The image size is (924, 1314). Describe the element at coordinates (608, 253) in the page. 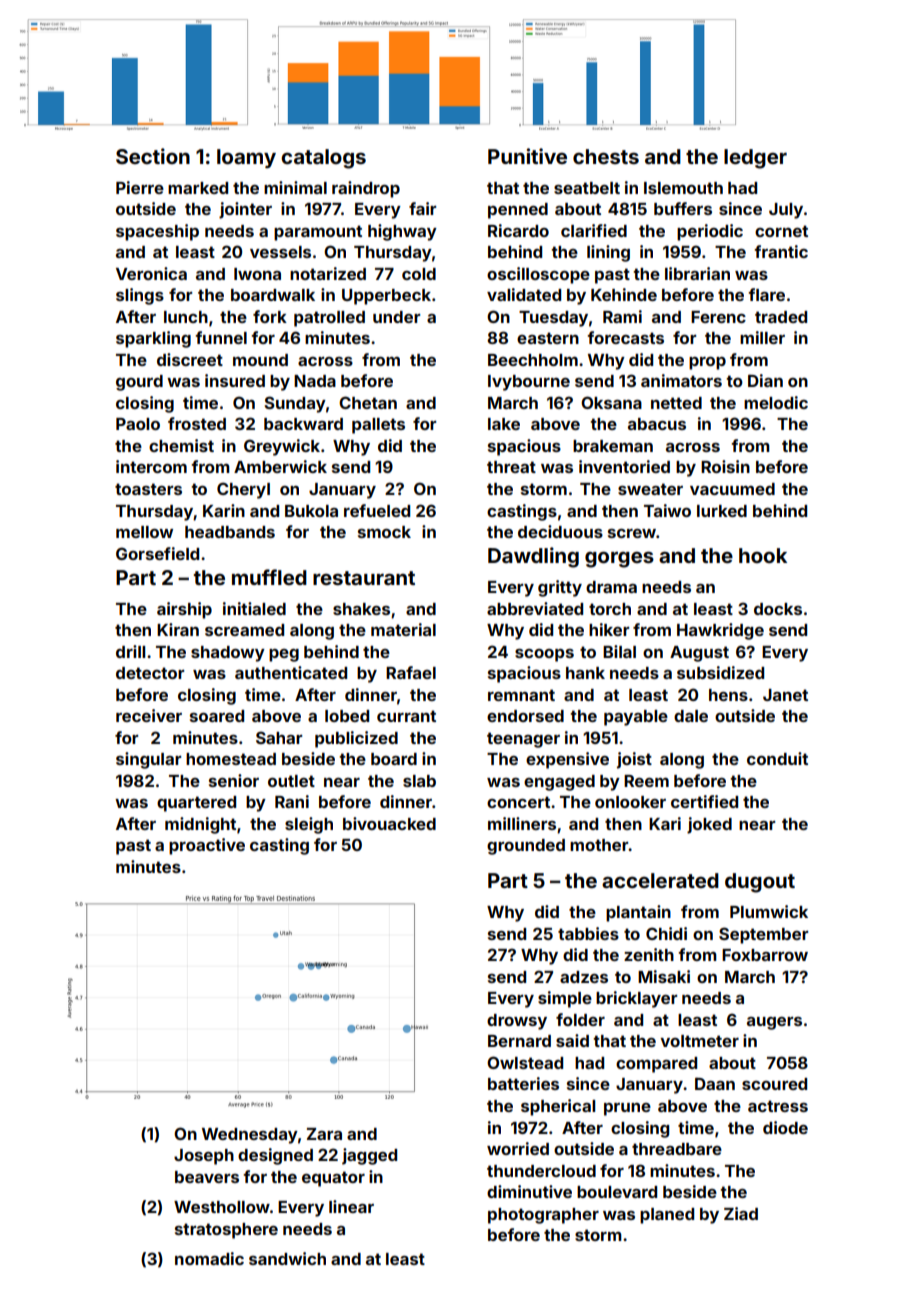

I see `lining` at that location.
